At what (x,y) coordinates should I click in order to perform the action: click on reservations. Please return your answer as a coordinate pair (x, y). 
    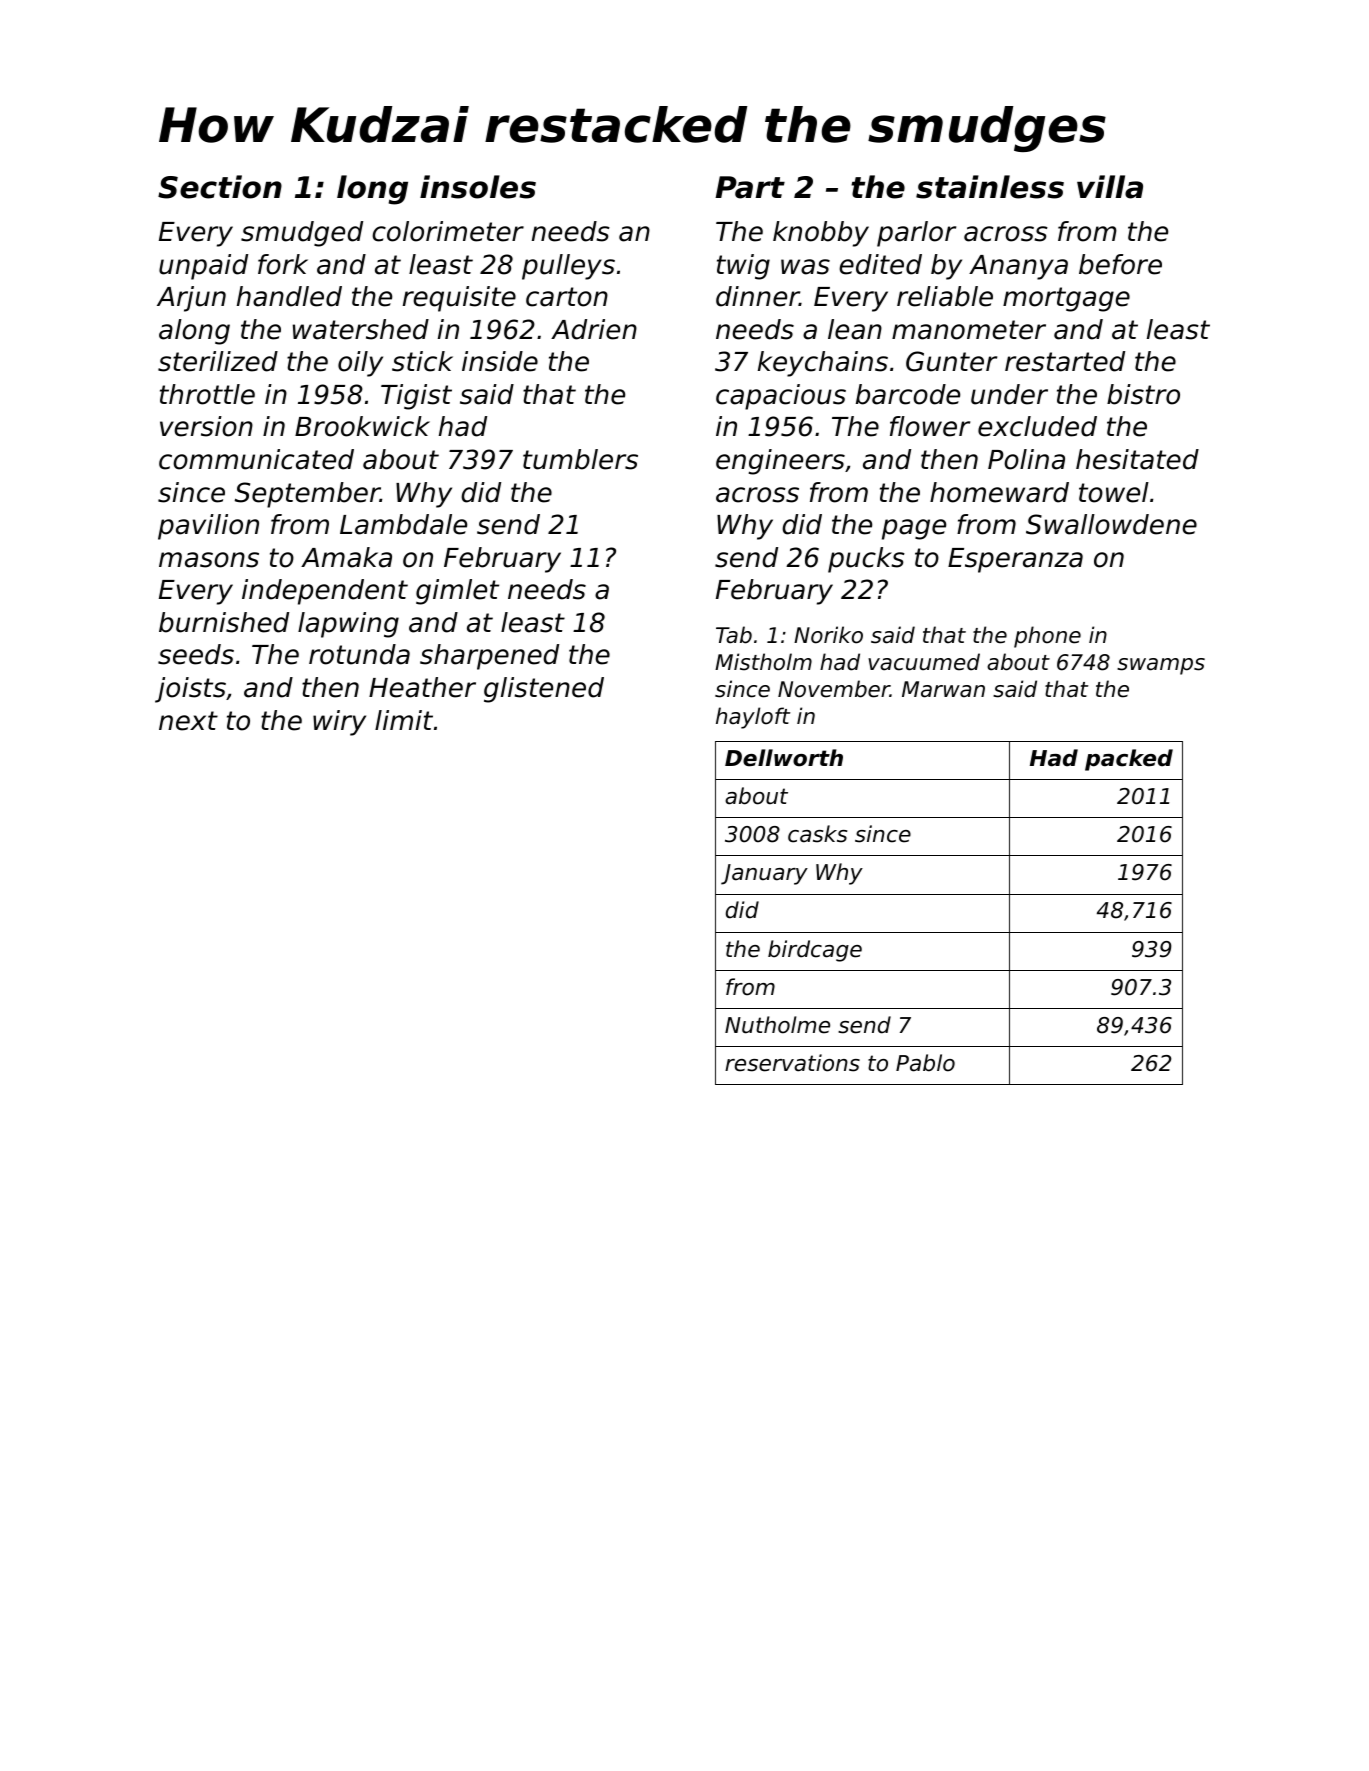
    Looking at the image, I should click on (792, 1063).
